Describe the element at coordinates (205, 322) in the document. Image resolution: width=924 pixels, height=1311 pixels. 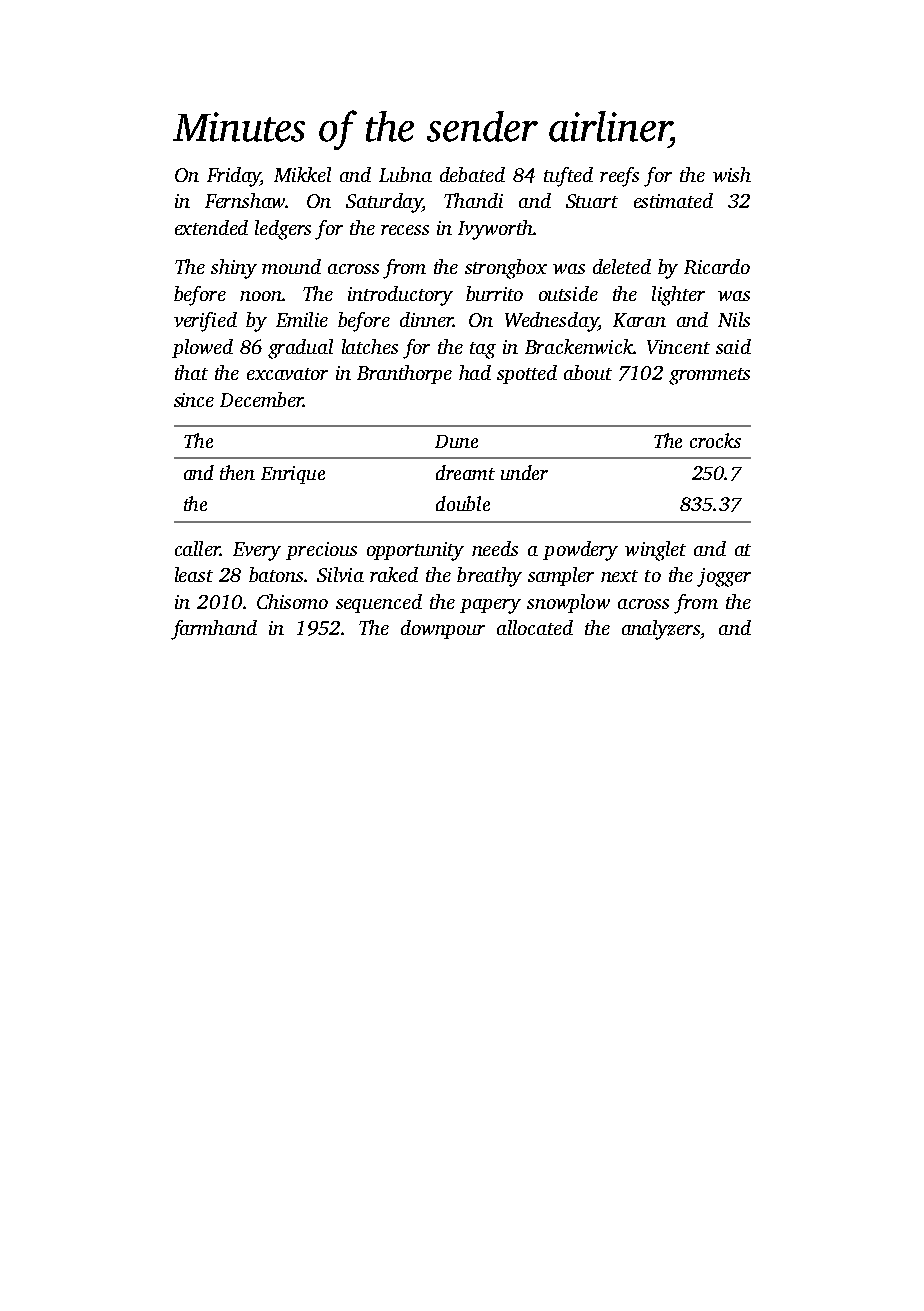
I see `verified` at that location.
